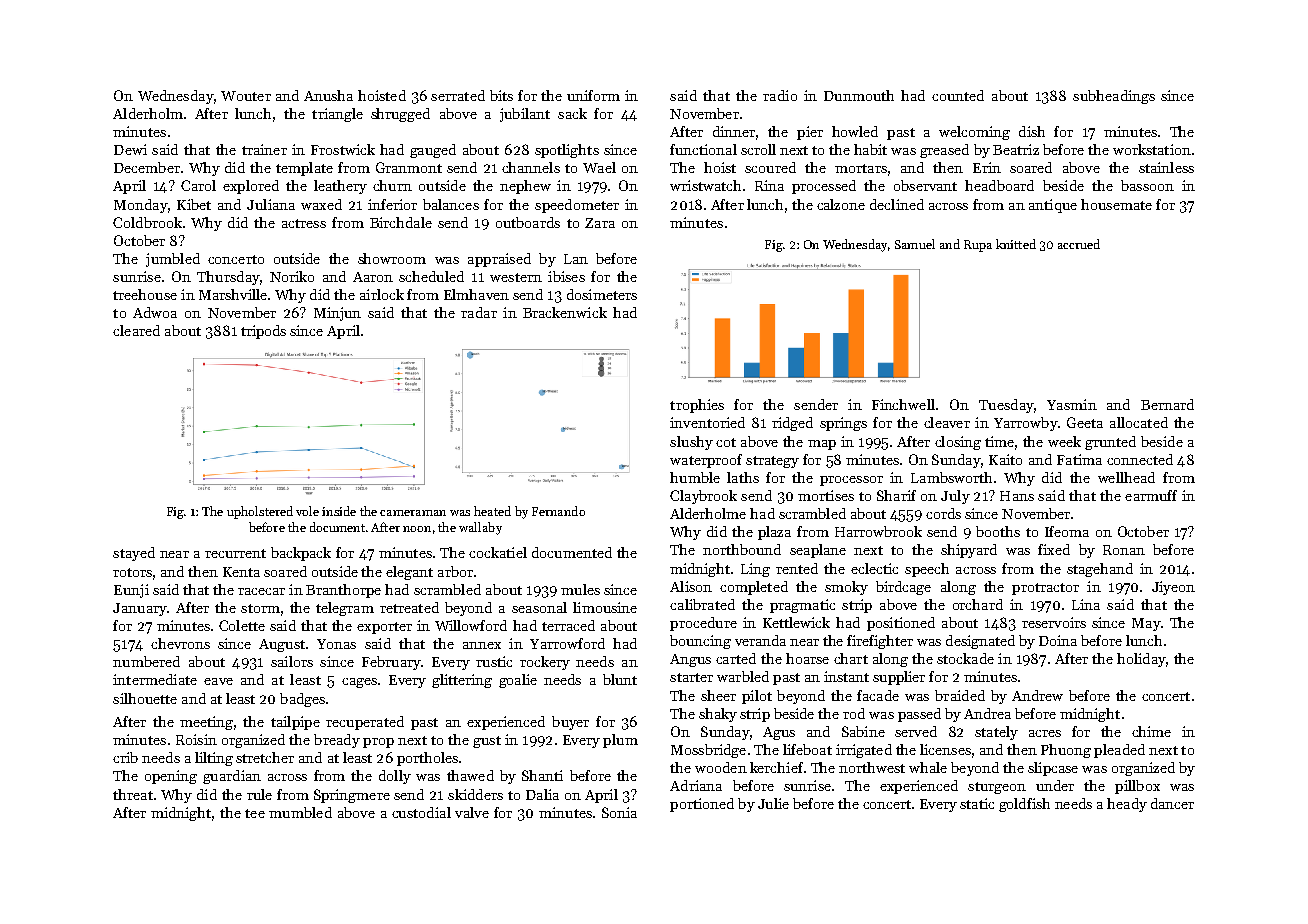  Describe the element at coordinates (697, 406) in the screenshot. I see `trophies` at that location.
